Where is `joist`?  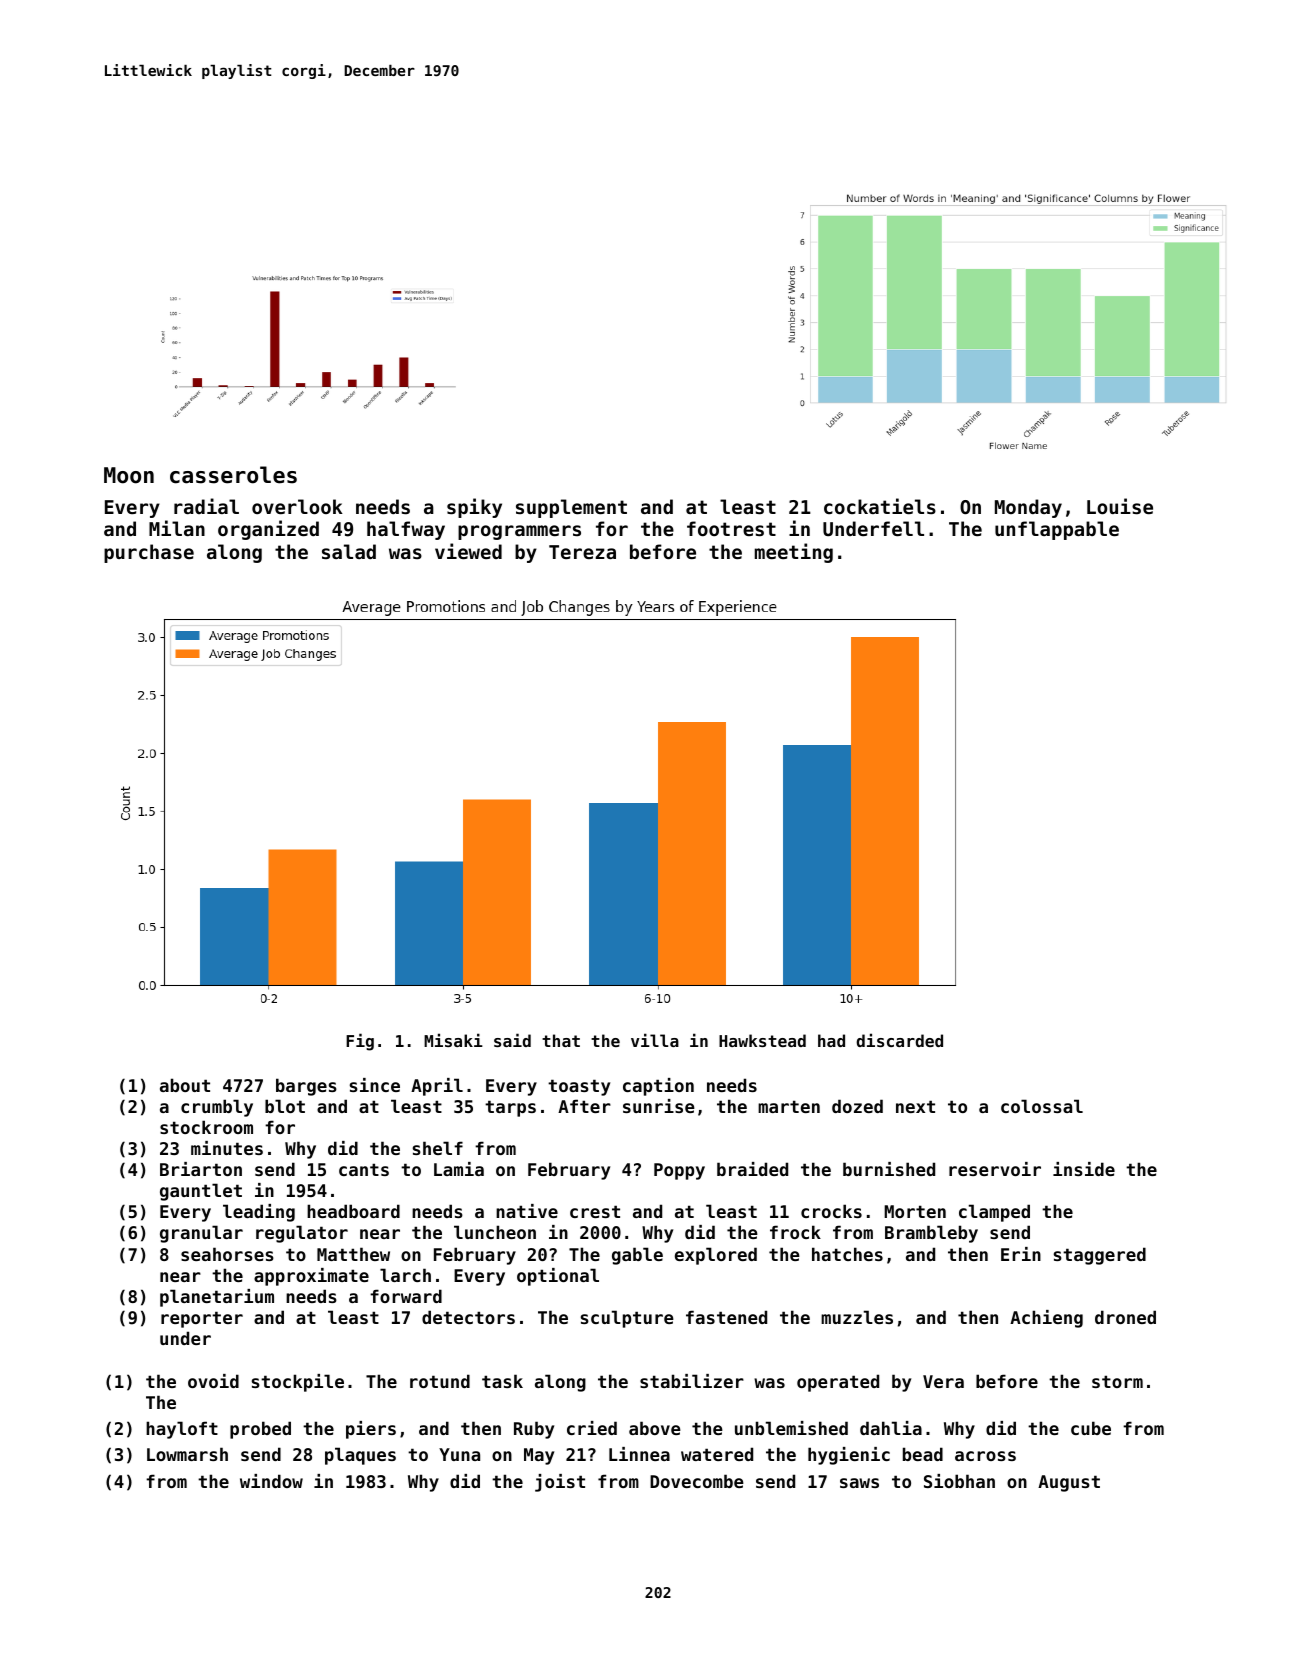 joist is located at coordinates (560, 1483).
